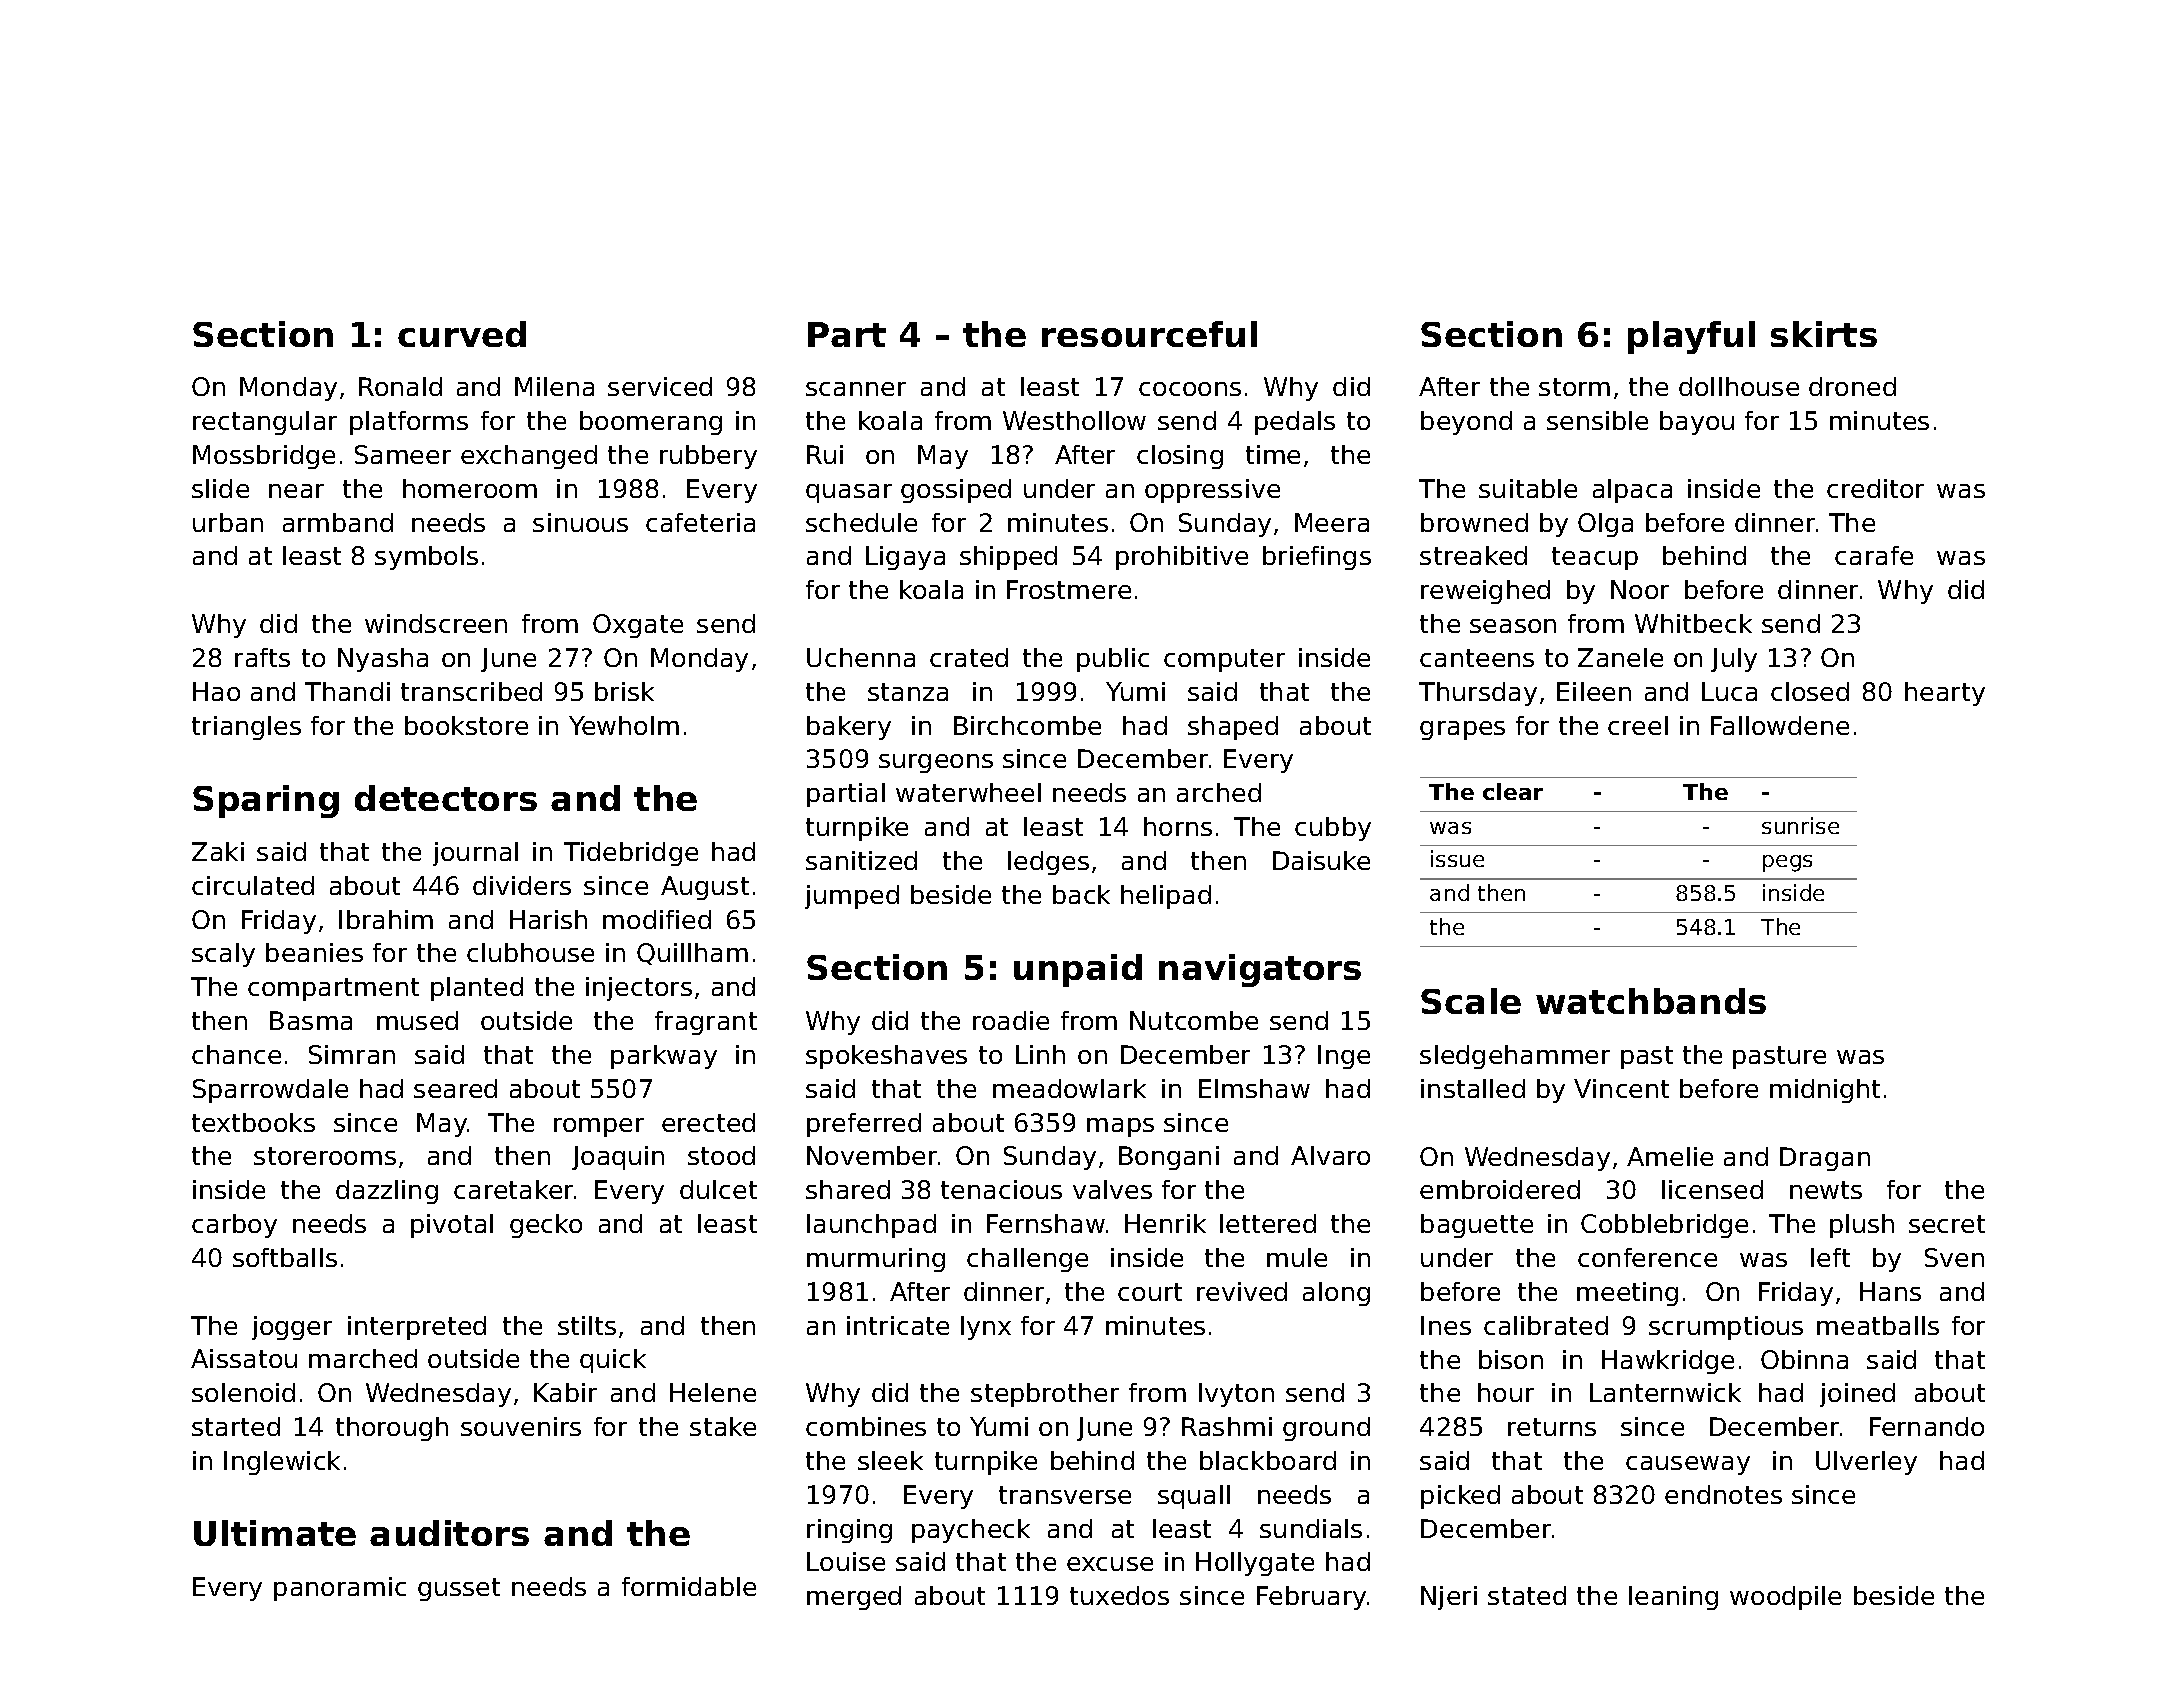 The width and height of the screenshot is (2178, 1683). Describe the element at coordinates (1457, 858) in the screenshot. I see `issue` at that location.
